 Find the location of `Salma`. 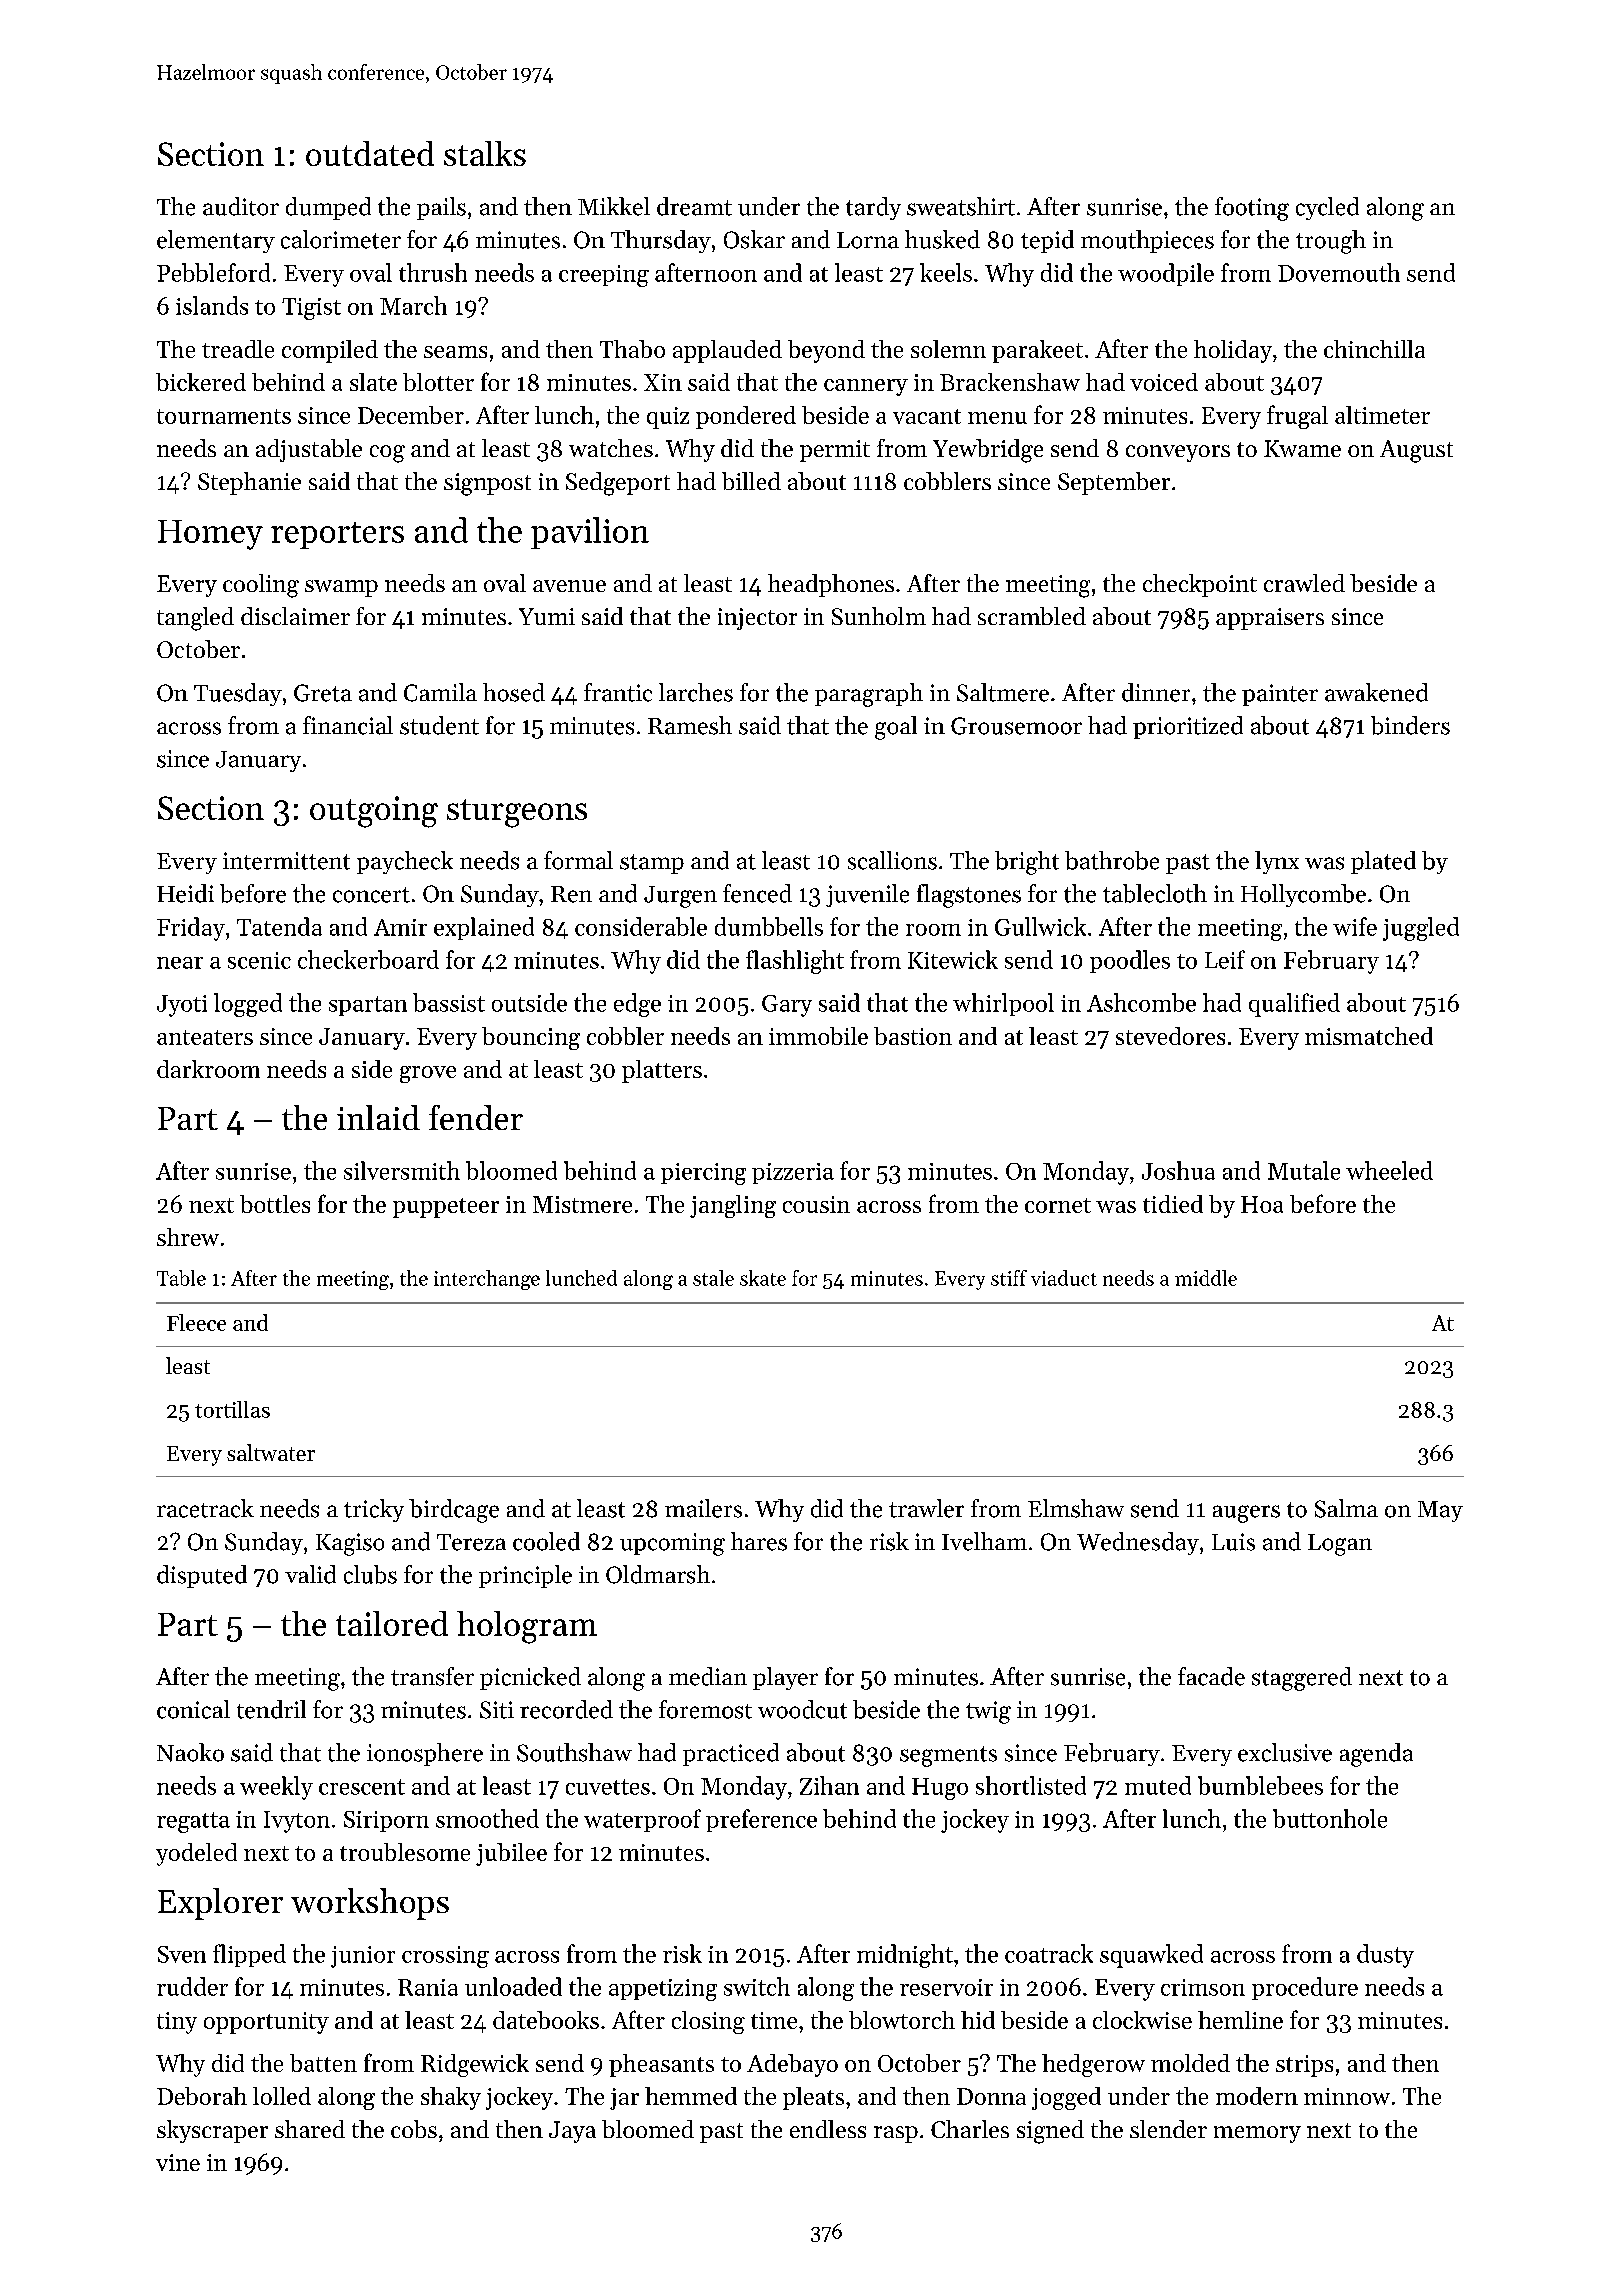

Salma is located at coordinates (1346, 1508).
